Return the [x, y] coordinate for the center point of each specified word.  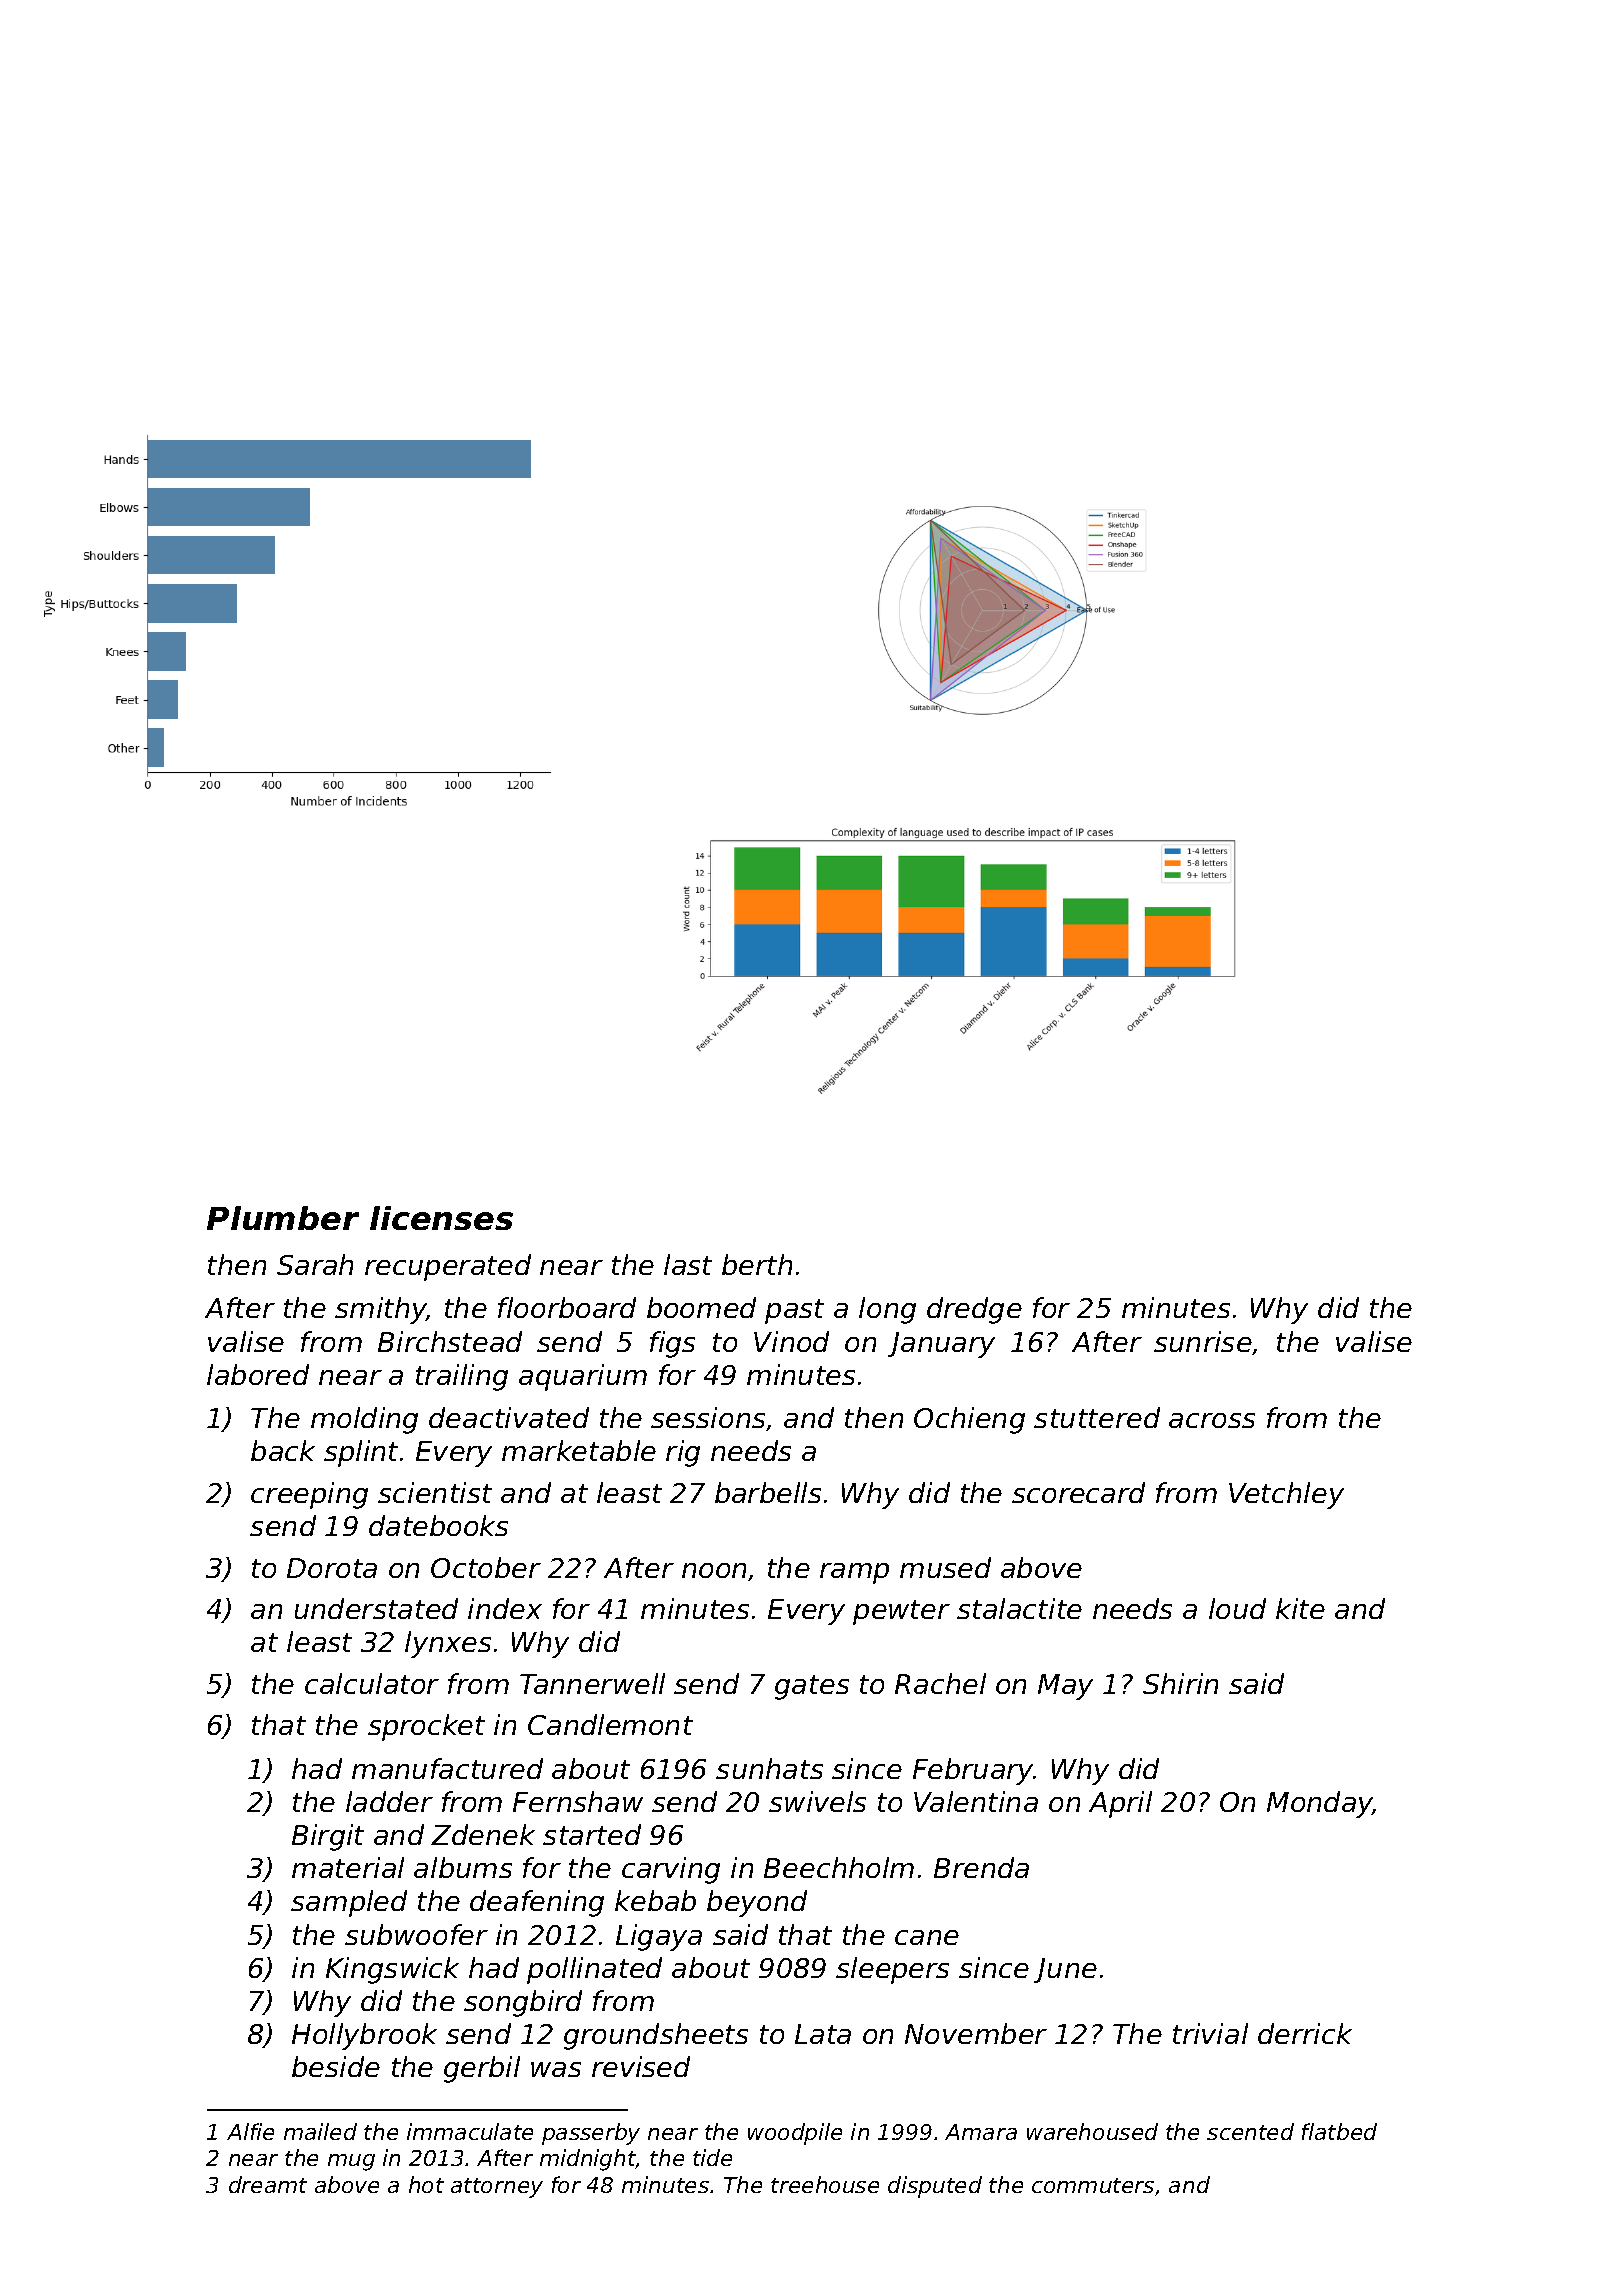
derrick [1305, 2033]
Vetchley [1286, 1495]
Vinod [791, 1341]
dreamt [268, 2184]
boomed [701, 1307]
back [283, 1450]
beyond [757, 1903]
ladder [389, 1801]
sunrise [1203, 1341]
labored [258, 1374]
